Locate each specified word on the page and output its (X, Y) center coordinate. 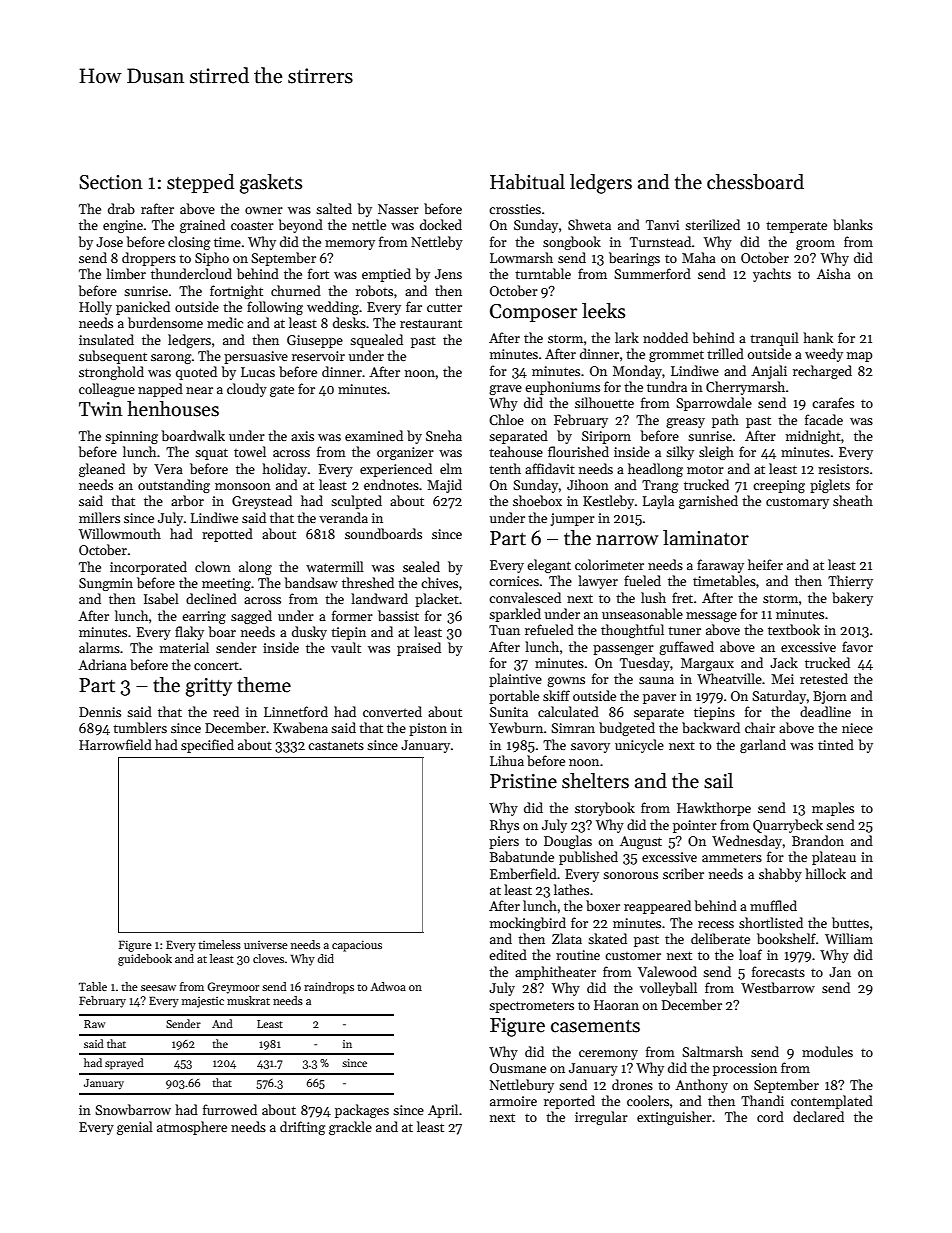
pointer (695, 826)
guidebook (145, 960)
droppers (149, 259)
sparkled (515, 615)
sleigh (716, 453)
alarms (99, 647)
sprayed (124, 1064)
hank (818, 337)
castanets (336, 745)
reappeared (657, 907)
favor (857, 646)
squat (211, 454)
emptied (386, 275)
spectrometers (531, 1007)
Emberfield (523, 873)
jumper (573, 519)
